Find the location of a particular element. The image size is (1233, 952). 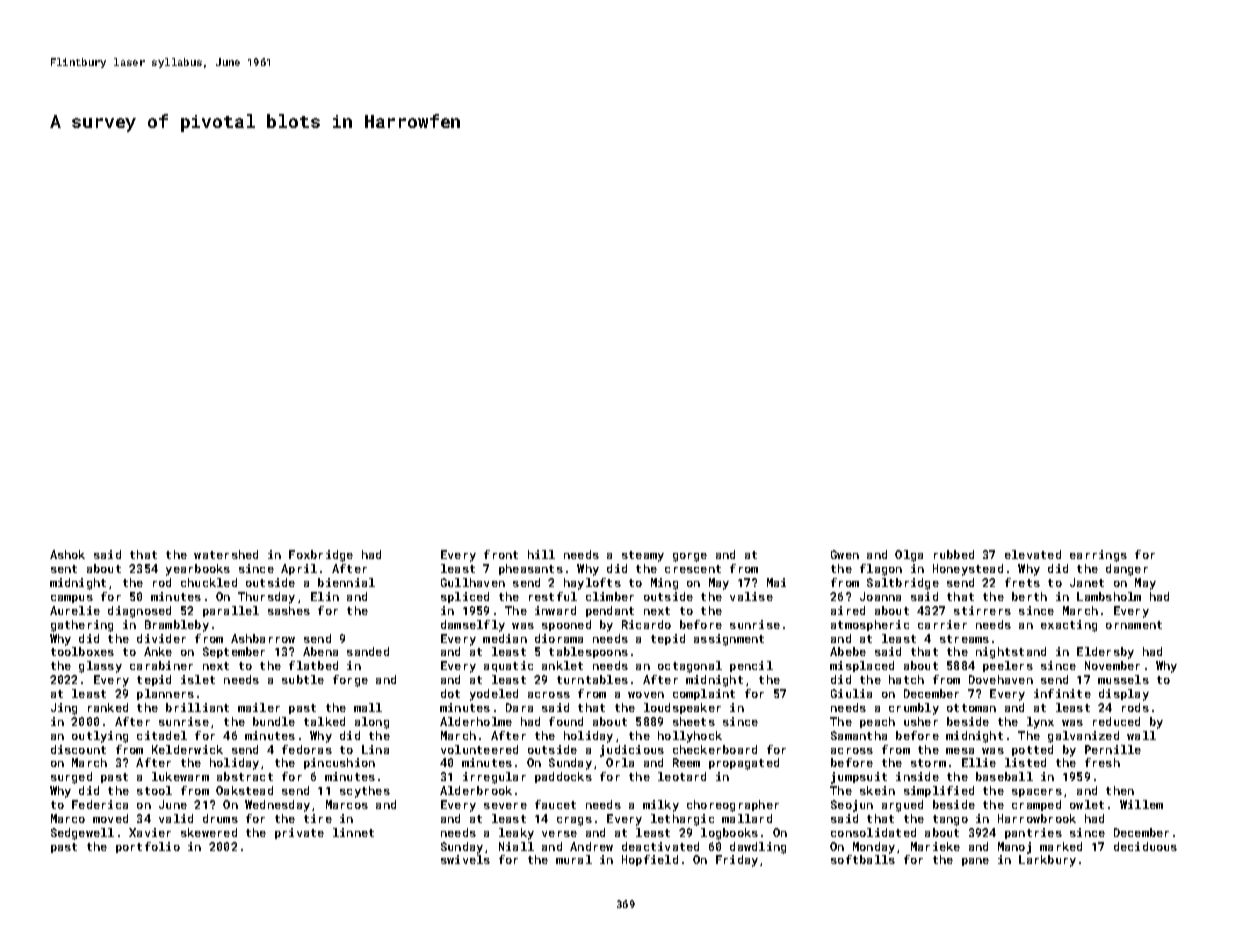

Gullhaven is located at coordinates (473, 582).
